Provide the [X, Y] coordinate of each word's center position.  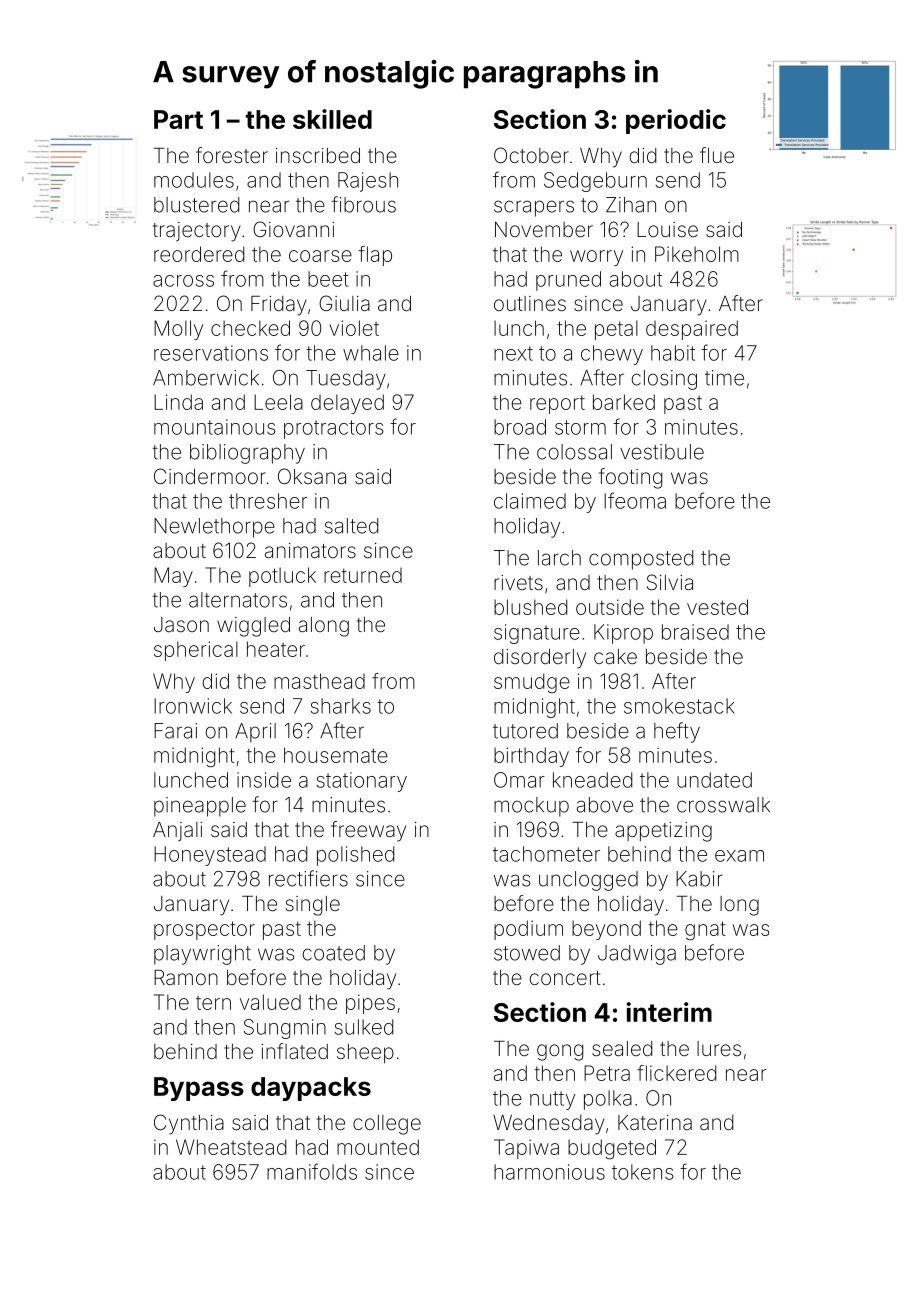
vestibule [662, 452]
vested [717, 607]
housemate [336, 755]
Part [178, 119]
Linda [178, 402]
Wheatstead [231, 1147]
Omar [519, 780]
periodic [676, 121]
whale [371, 353]
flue [717, 155]
